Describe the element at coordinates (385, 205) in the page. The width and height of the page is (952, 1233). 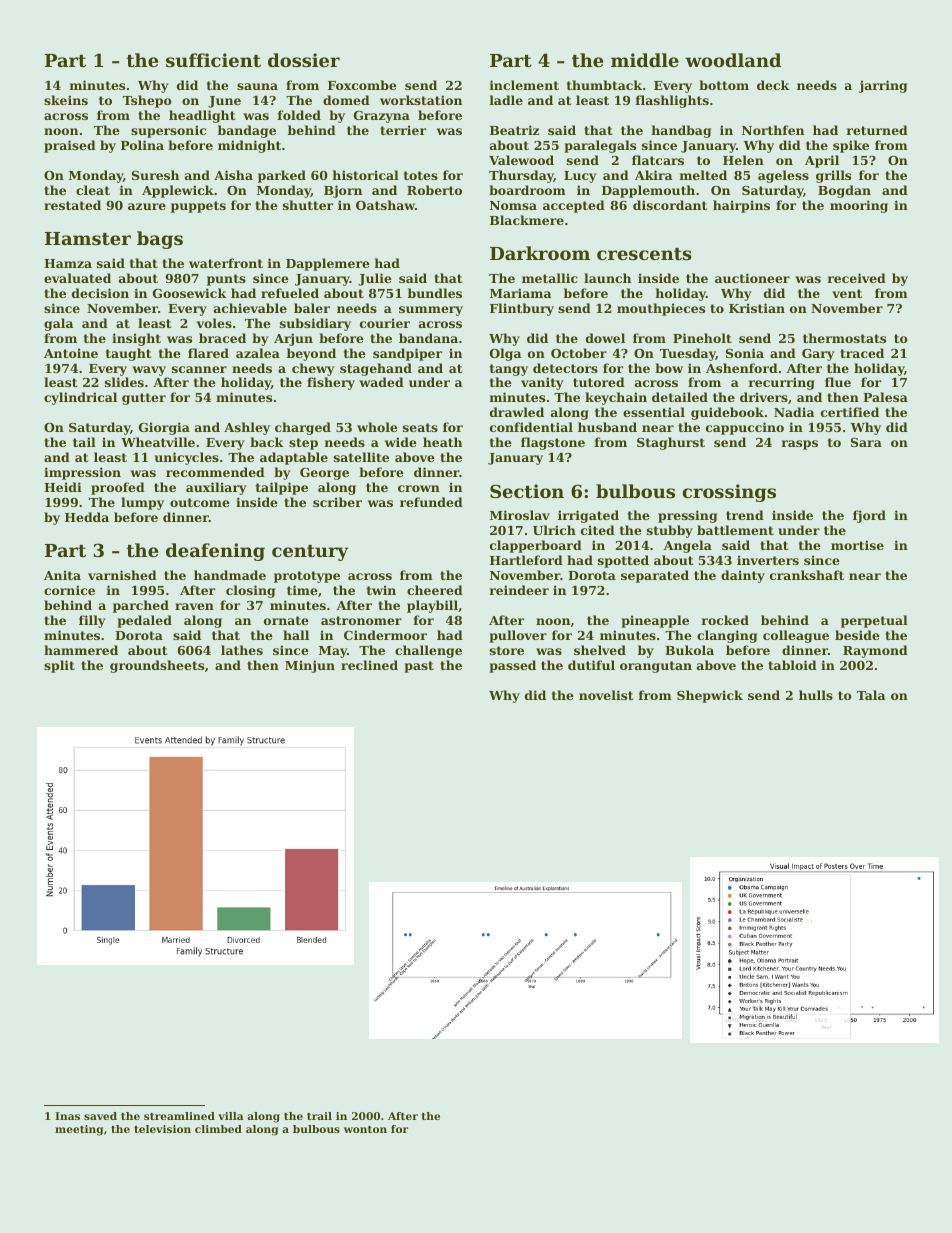
I see `Oatshaw` at that location.
